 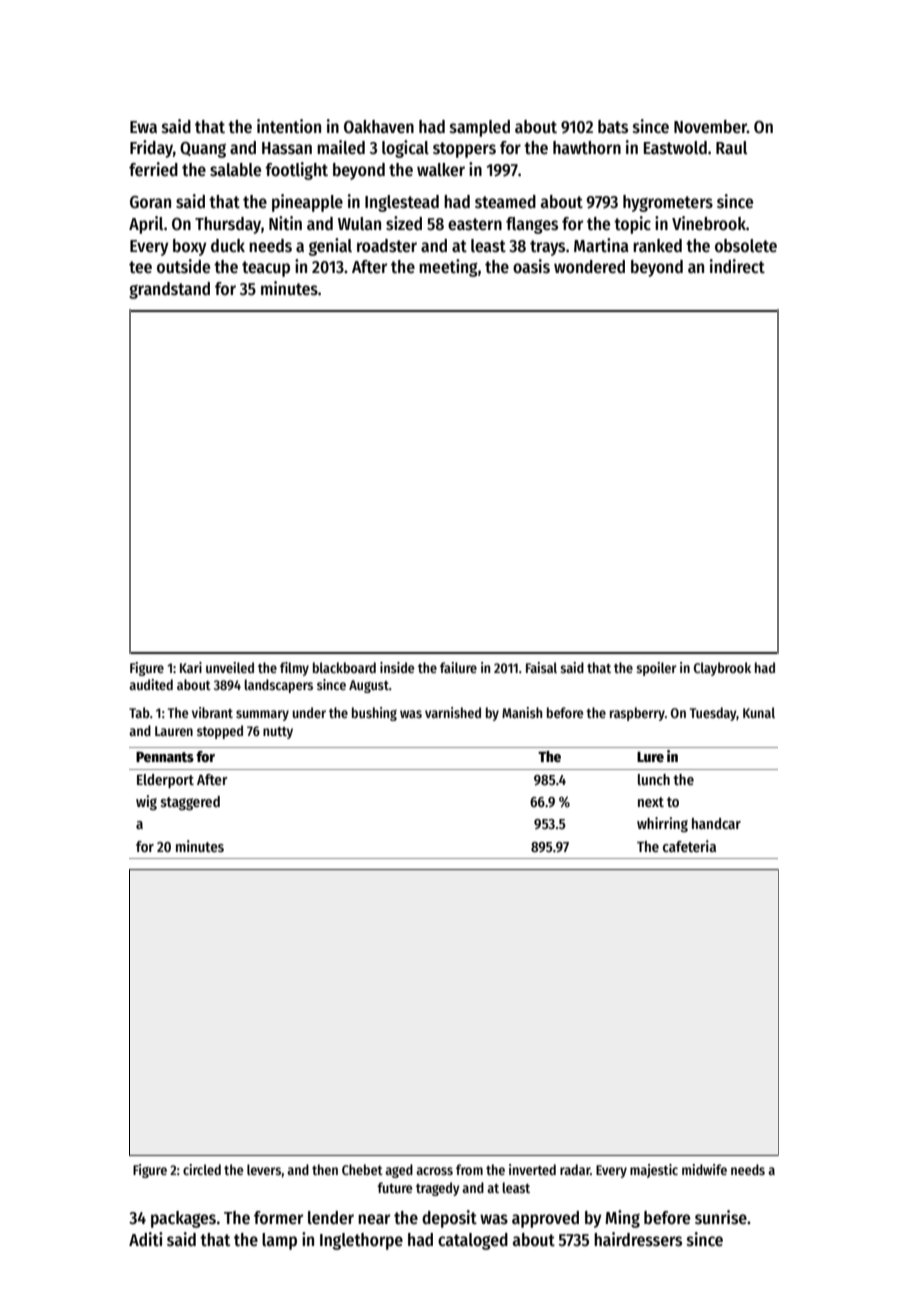 I want to click on lamp, so click(x=279, y=1241).
